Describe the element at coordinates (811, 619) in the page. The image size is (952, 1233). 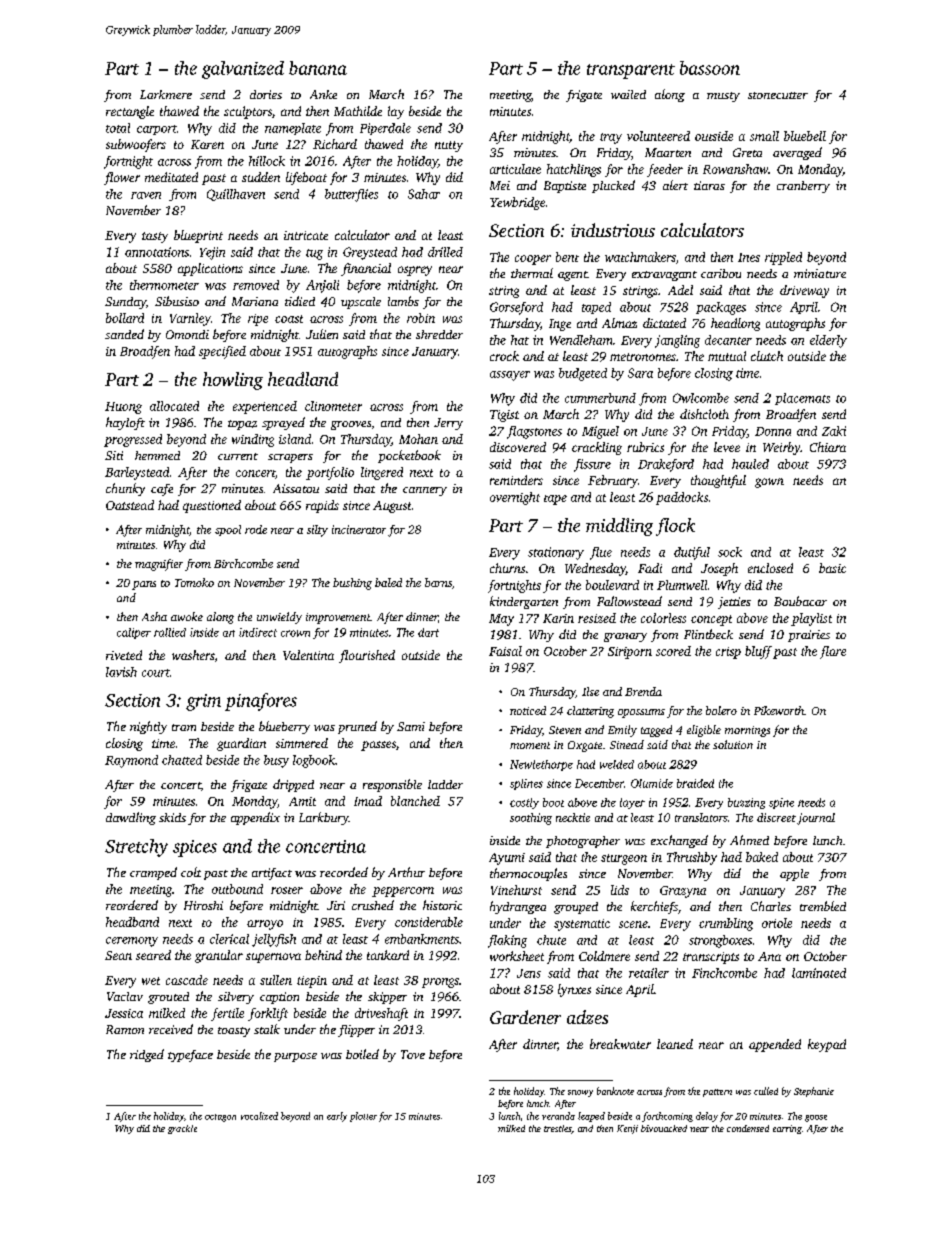
I see `playlist` at that location.
